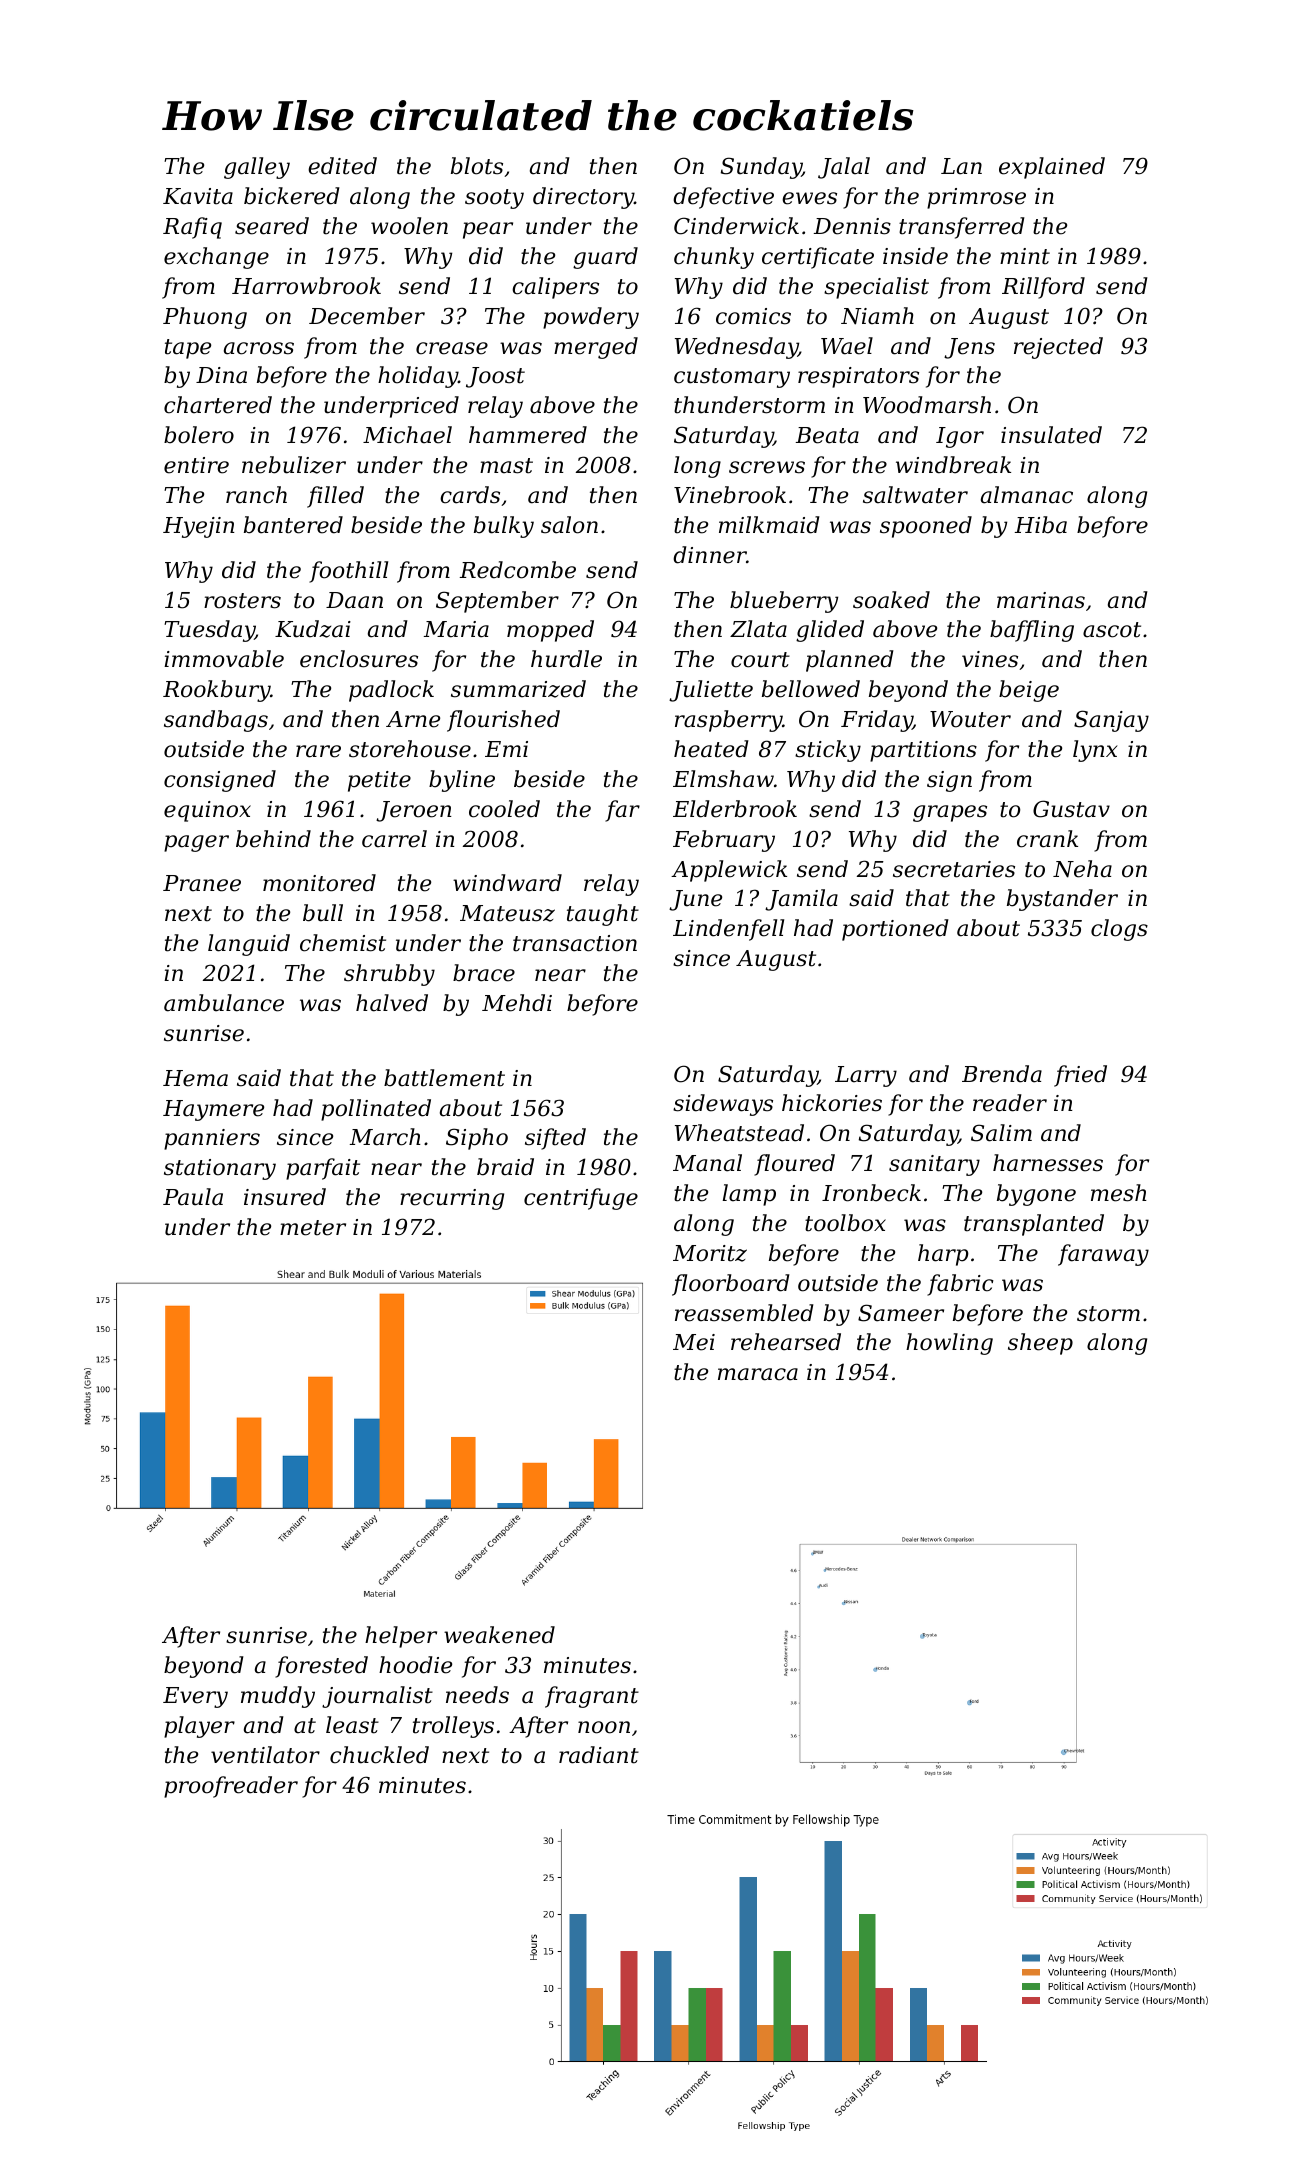 Image resolution: width=1312 pixels, height=2161 pixels. Describe the element at coordinates (401, 1637) in the screenshot. I see `helper` at that location.
